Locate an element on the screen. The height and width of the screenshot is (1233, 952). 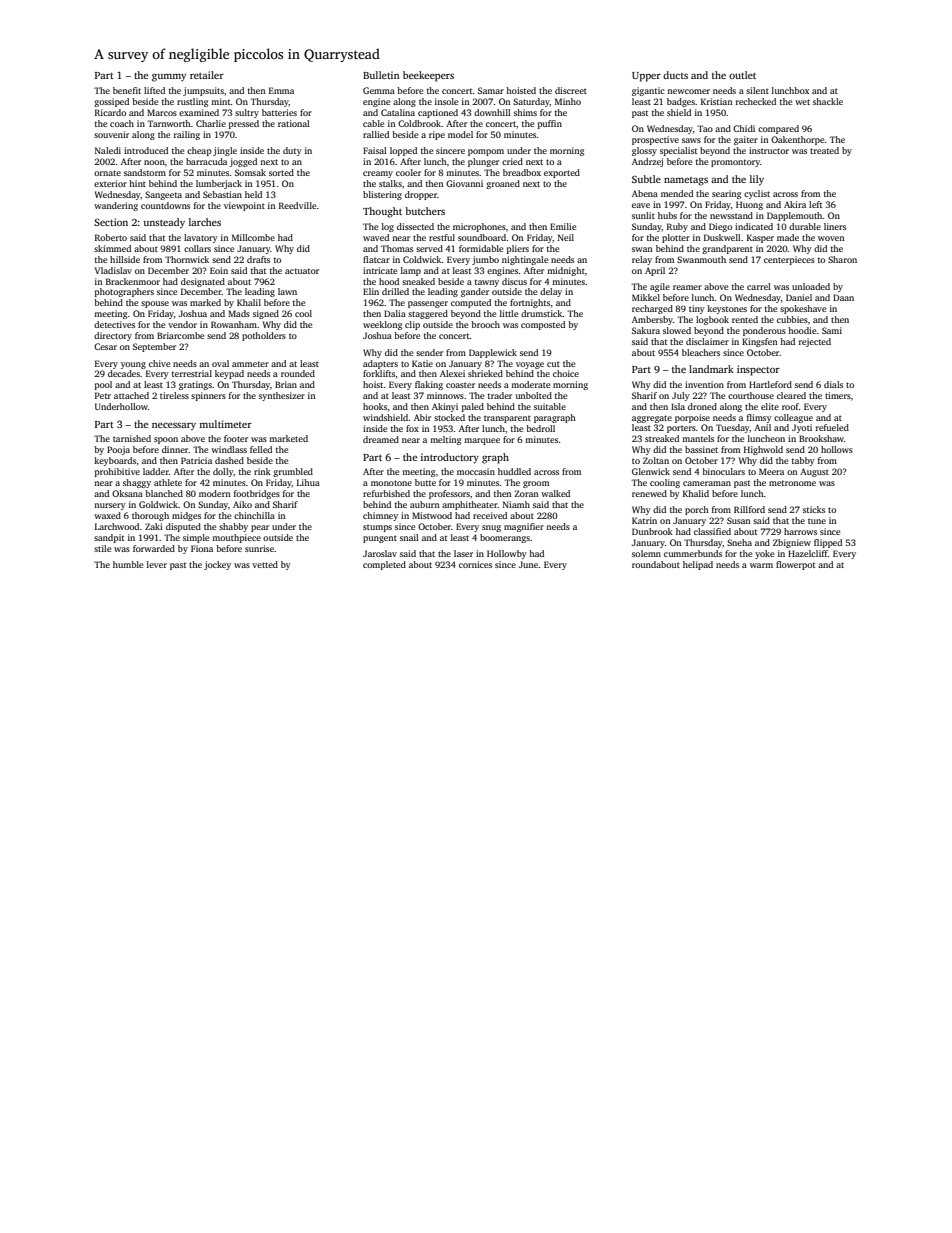
Reedville is located at coordinates (297, 205).
